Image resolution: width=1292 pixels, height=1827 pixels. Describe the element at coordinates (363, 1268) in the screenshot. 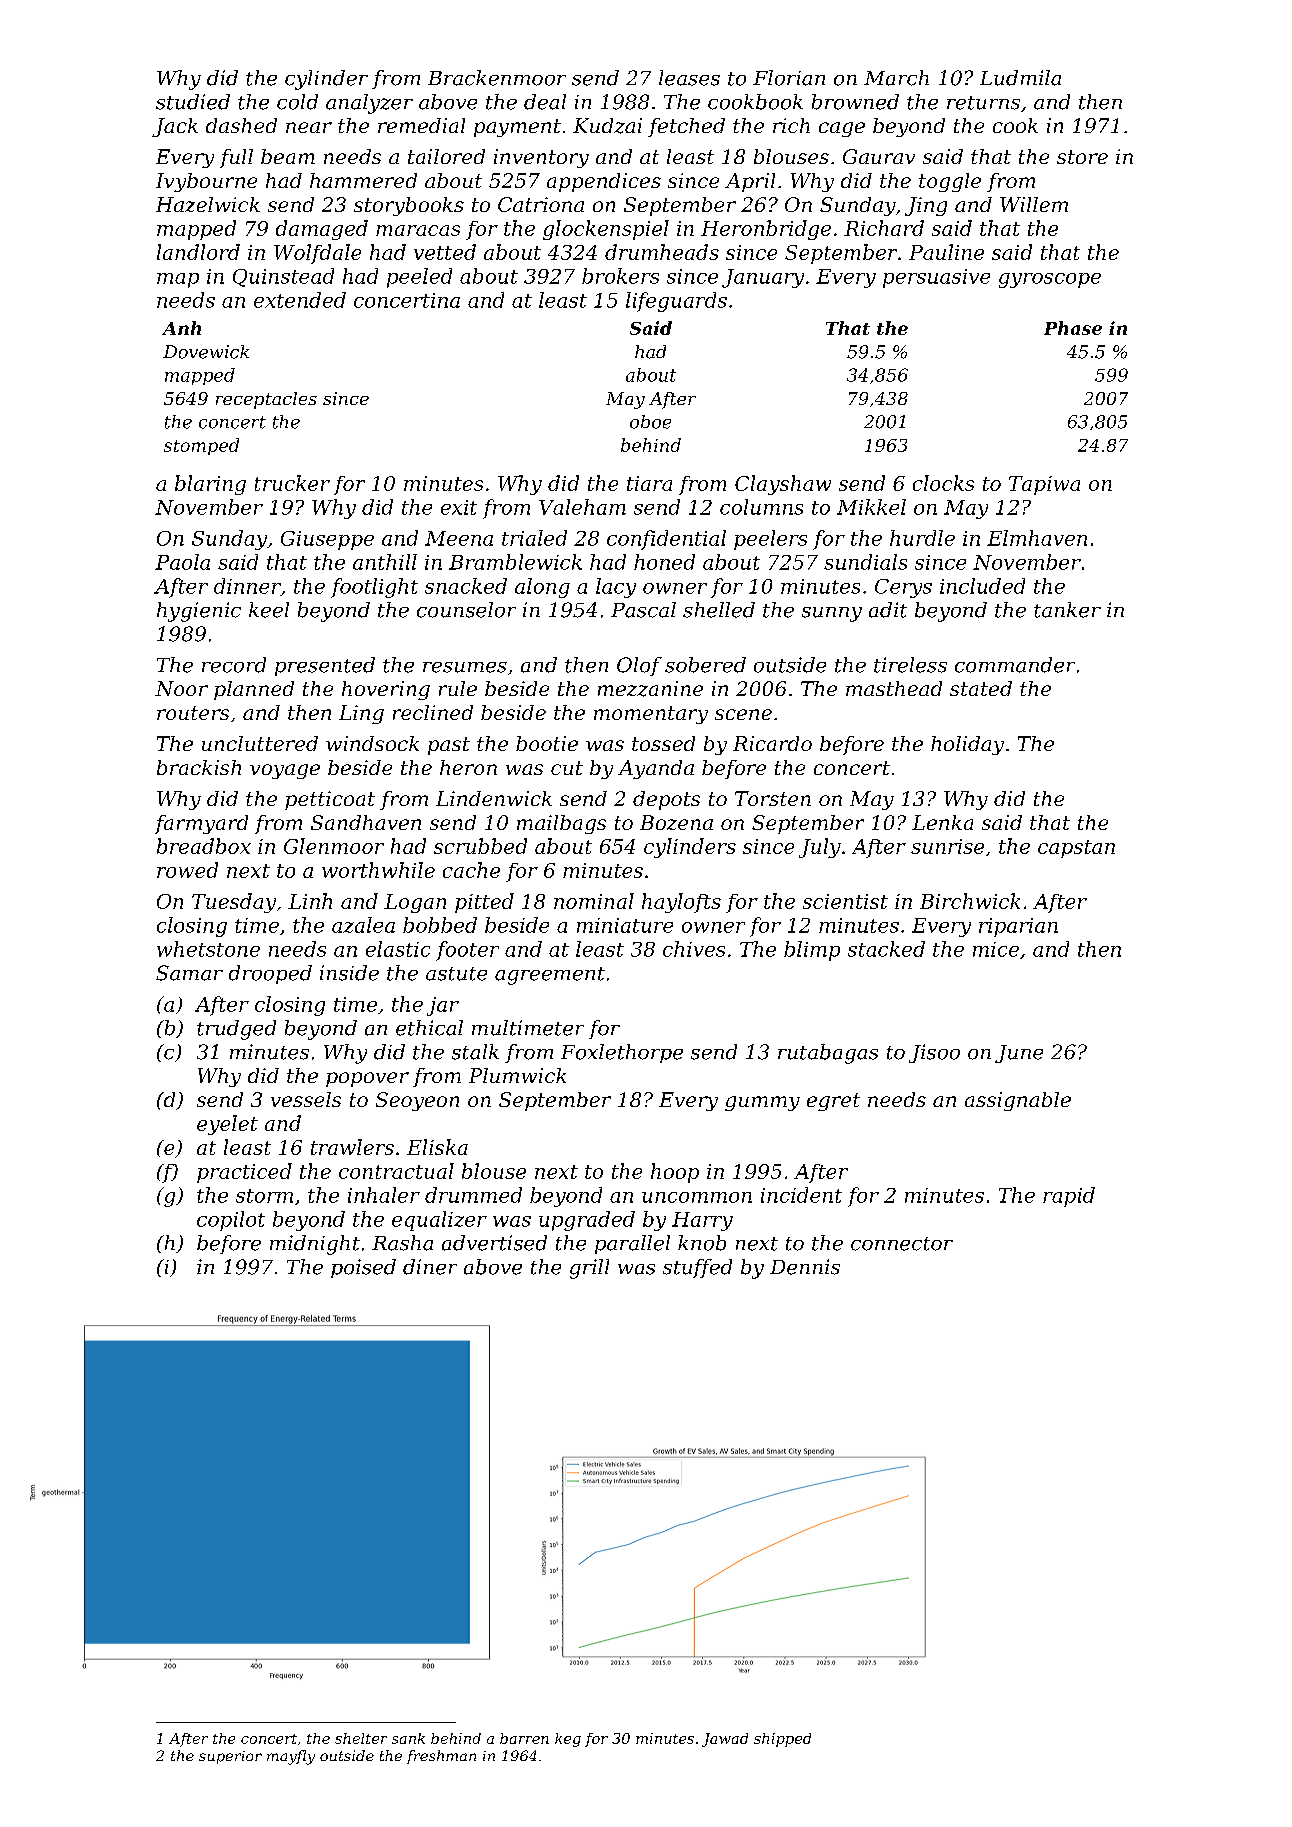

I see `poised` at that location.
